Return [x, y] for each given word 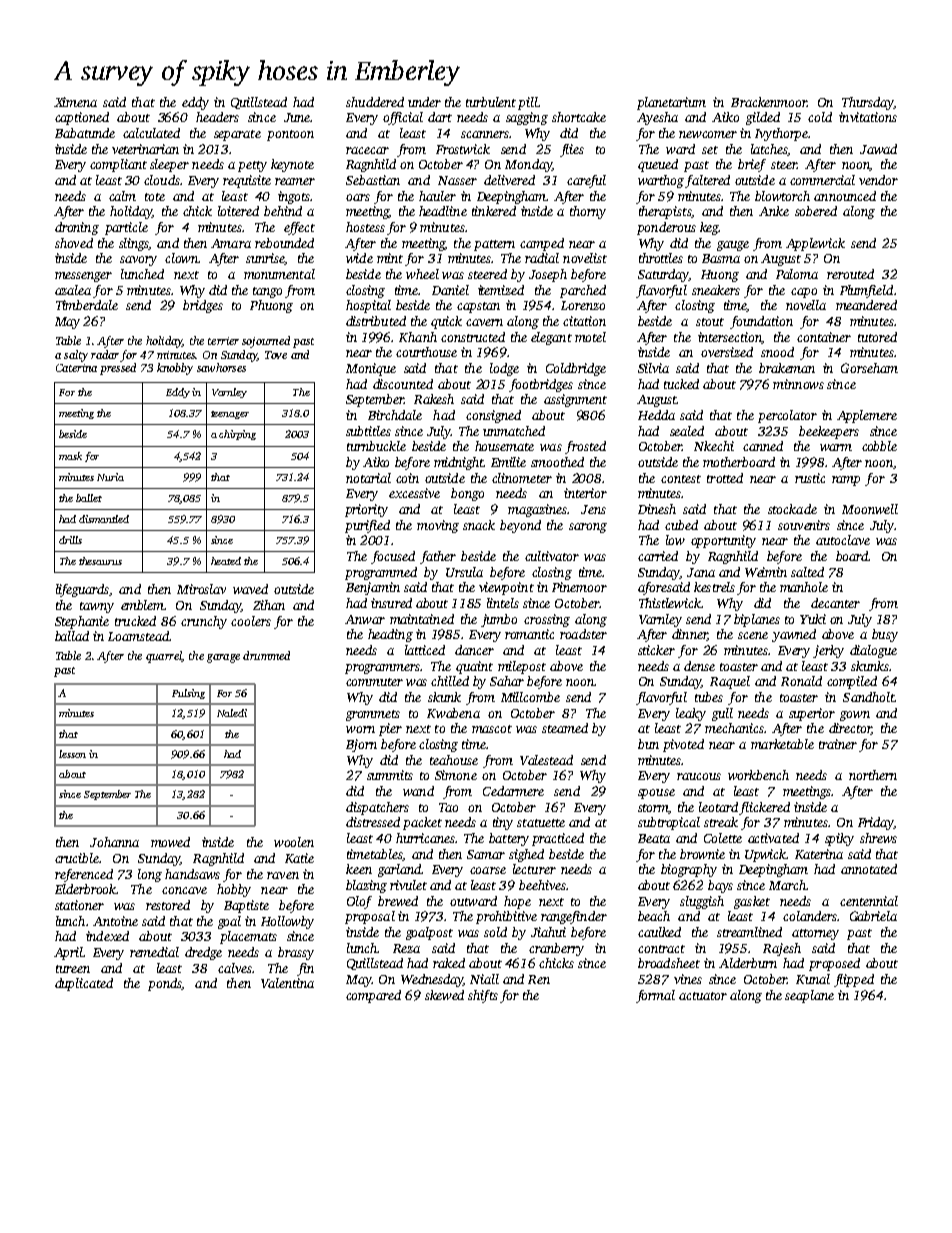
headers [217, 117]
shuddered [375, 102]
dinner [689, 635]
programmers [382, 669]
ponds [165, 984]
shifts [483, 996]
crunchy [204, 622]
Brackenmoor [769, 102]
